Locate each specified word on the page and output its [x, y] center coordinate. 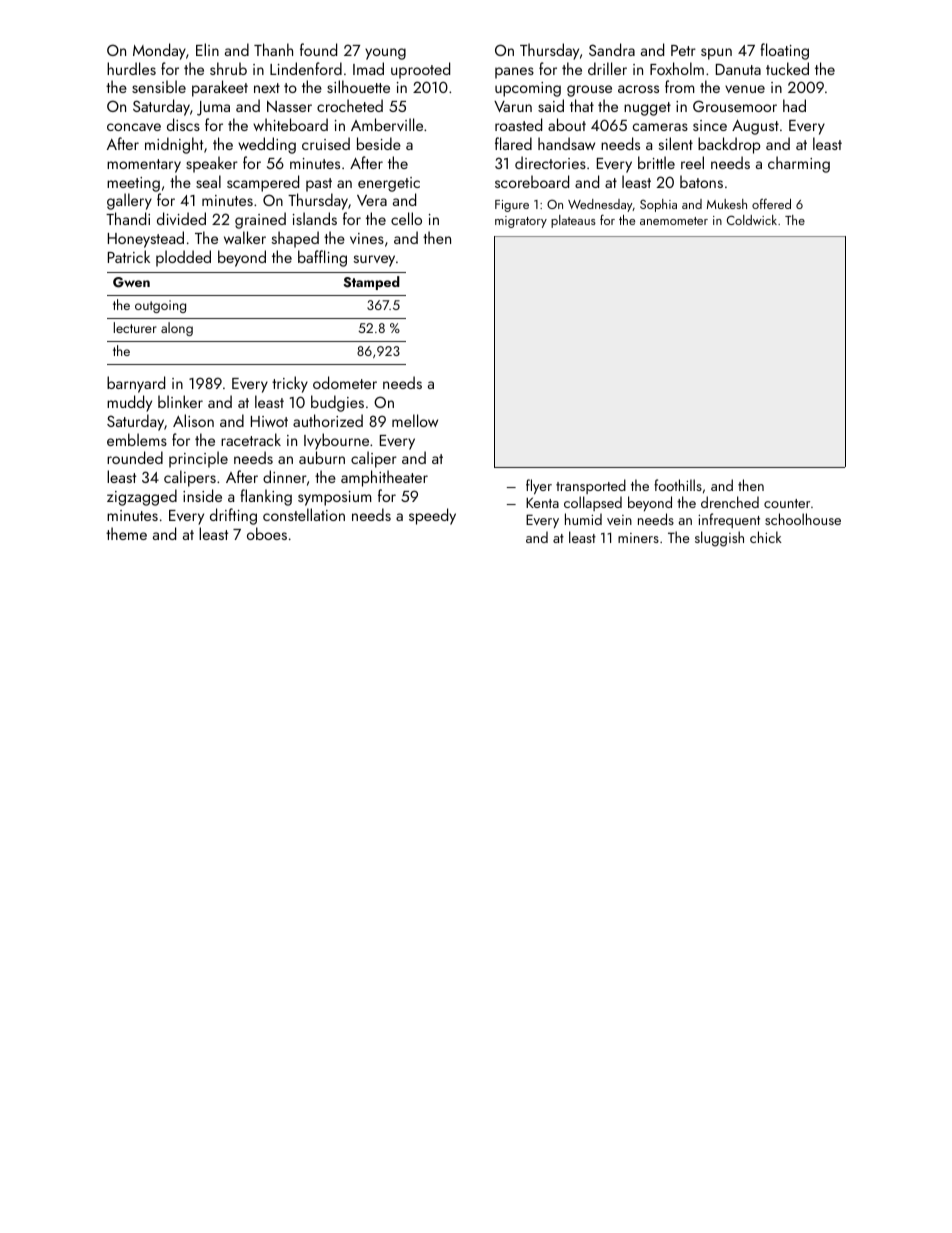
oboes [267, 533]
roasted [518, 124]
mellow [415, 420]
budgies [337, 403]
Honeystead [146, 239]
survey [374, 261]
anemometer [674, 221]
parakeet [220, 88]
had [794, 105]
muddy [129, 403]
